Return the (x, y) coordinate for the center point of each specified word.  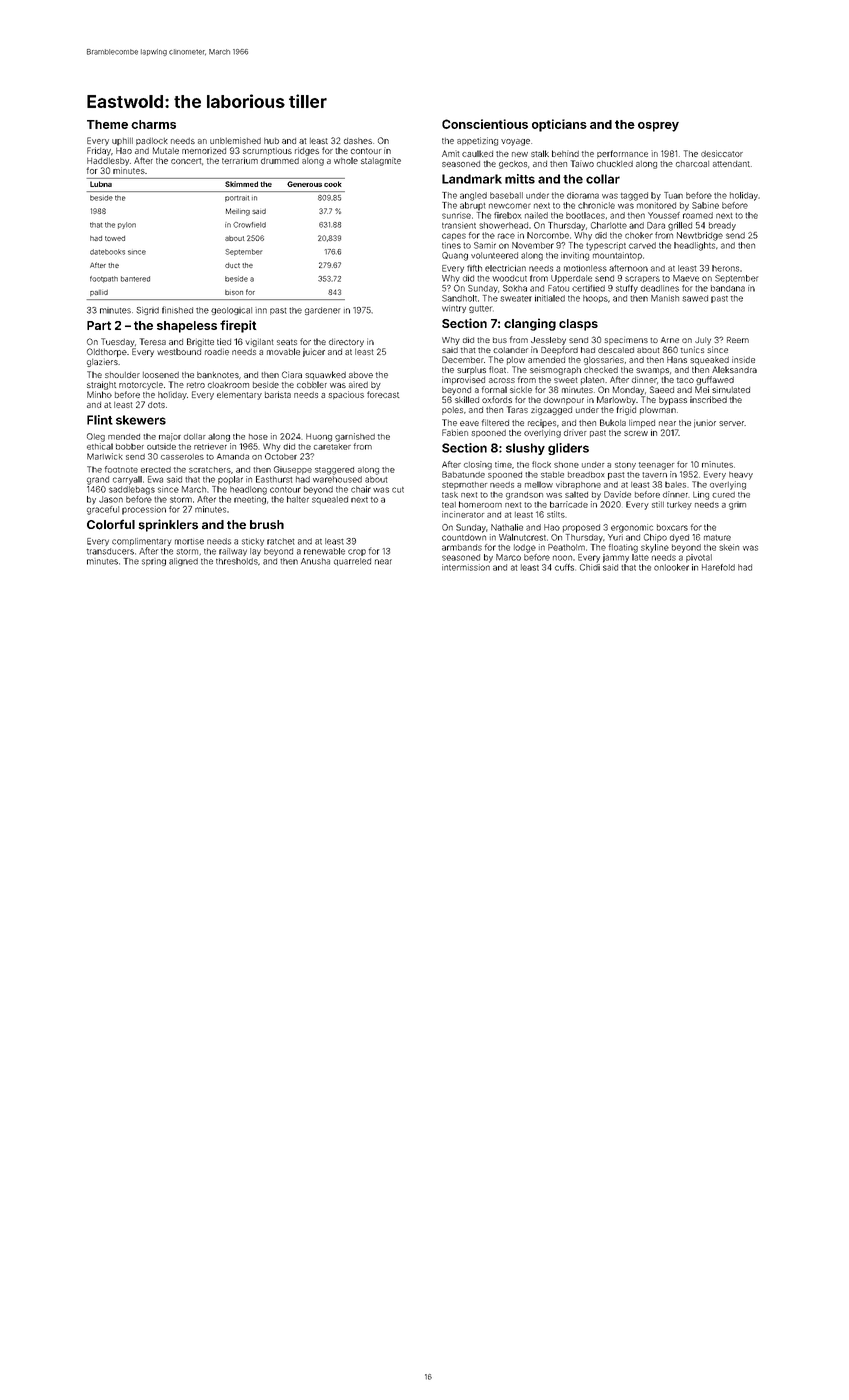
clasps (578, 325)
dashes (358, 141)
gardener (322, 311)
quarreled (352, 562)
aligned (183, 562)
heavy (741, 476)
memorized (204, 150)
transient (459, 225)
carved (642, 245)
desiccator (722, 153)
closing (478, 465)
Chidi (590, 567)
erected (156, 470)
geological (231, 311)
